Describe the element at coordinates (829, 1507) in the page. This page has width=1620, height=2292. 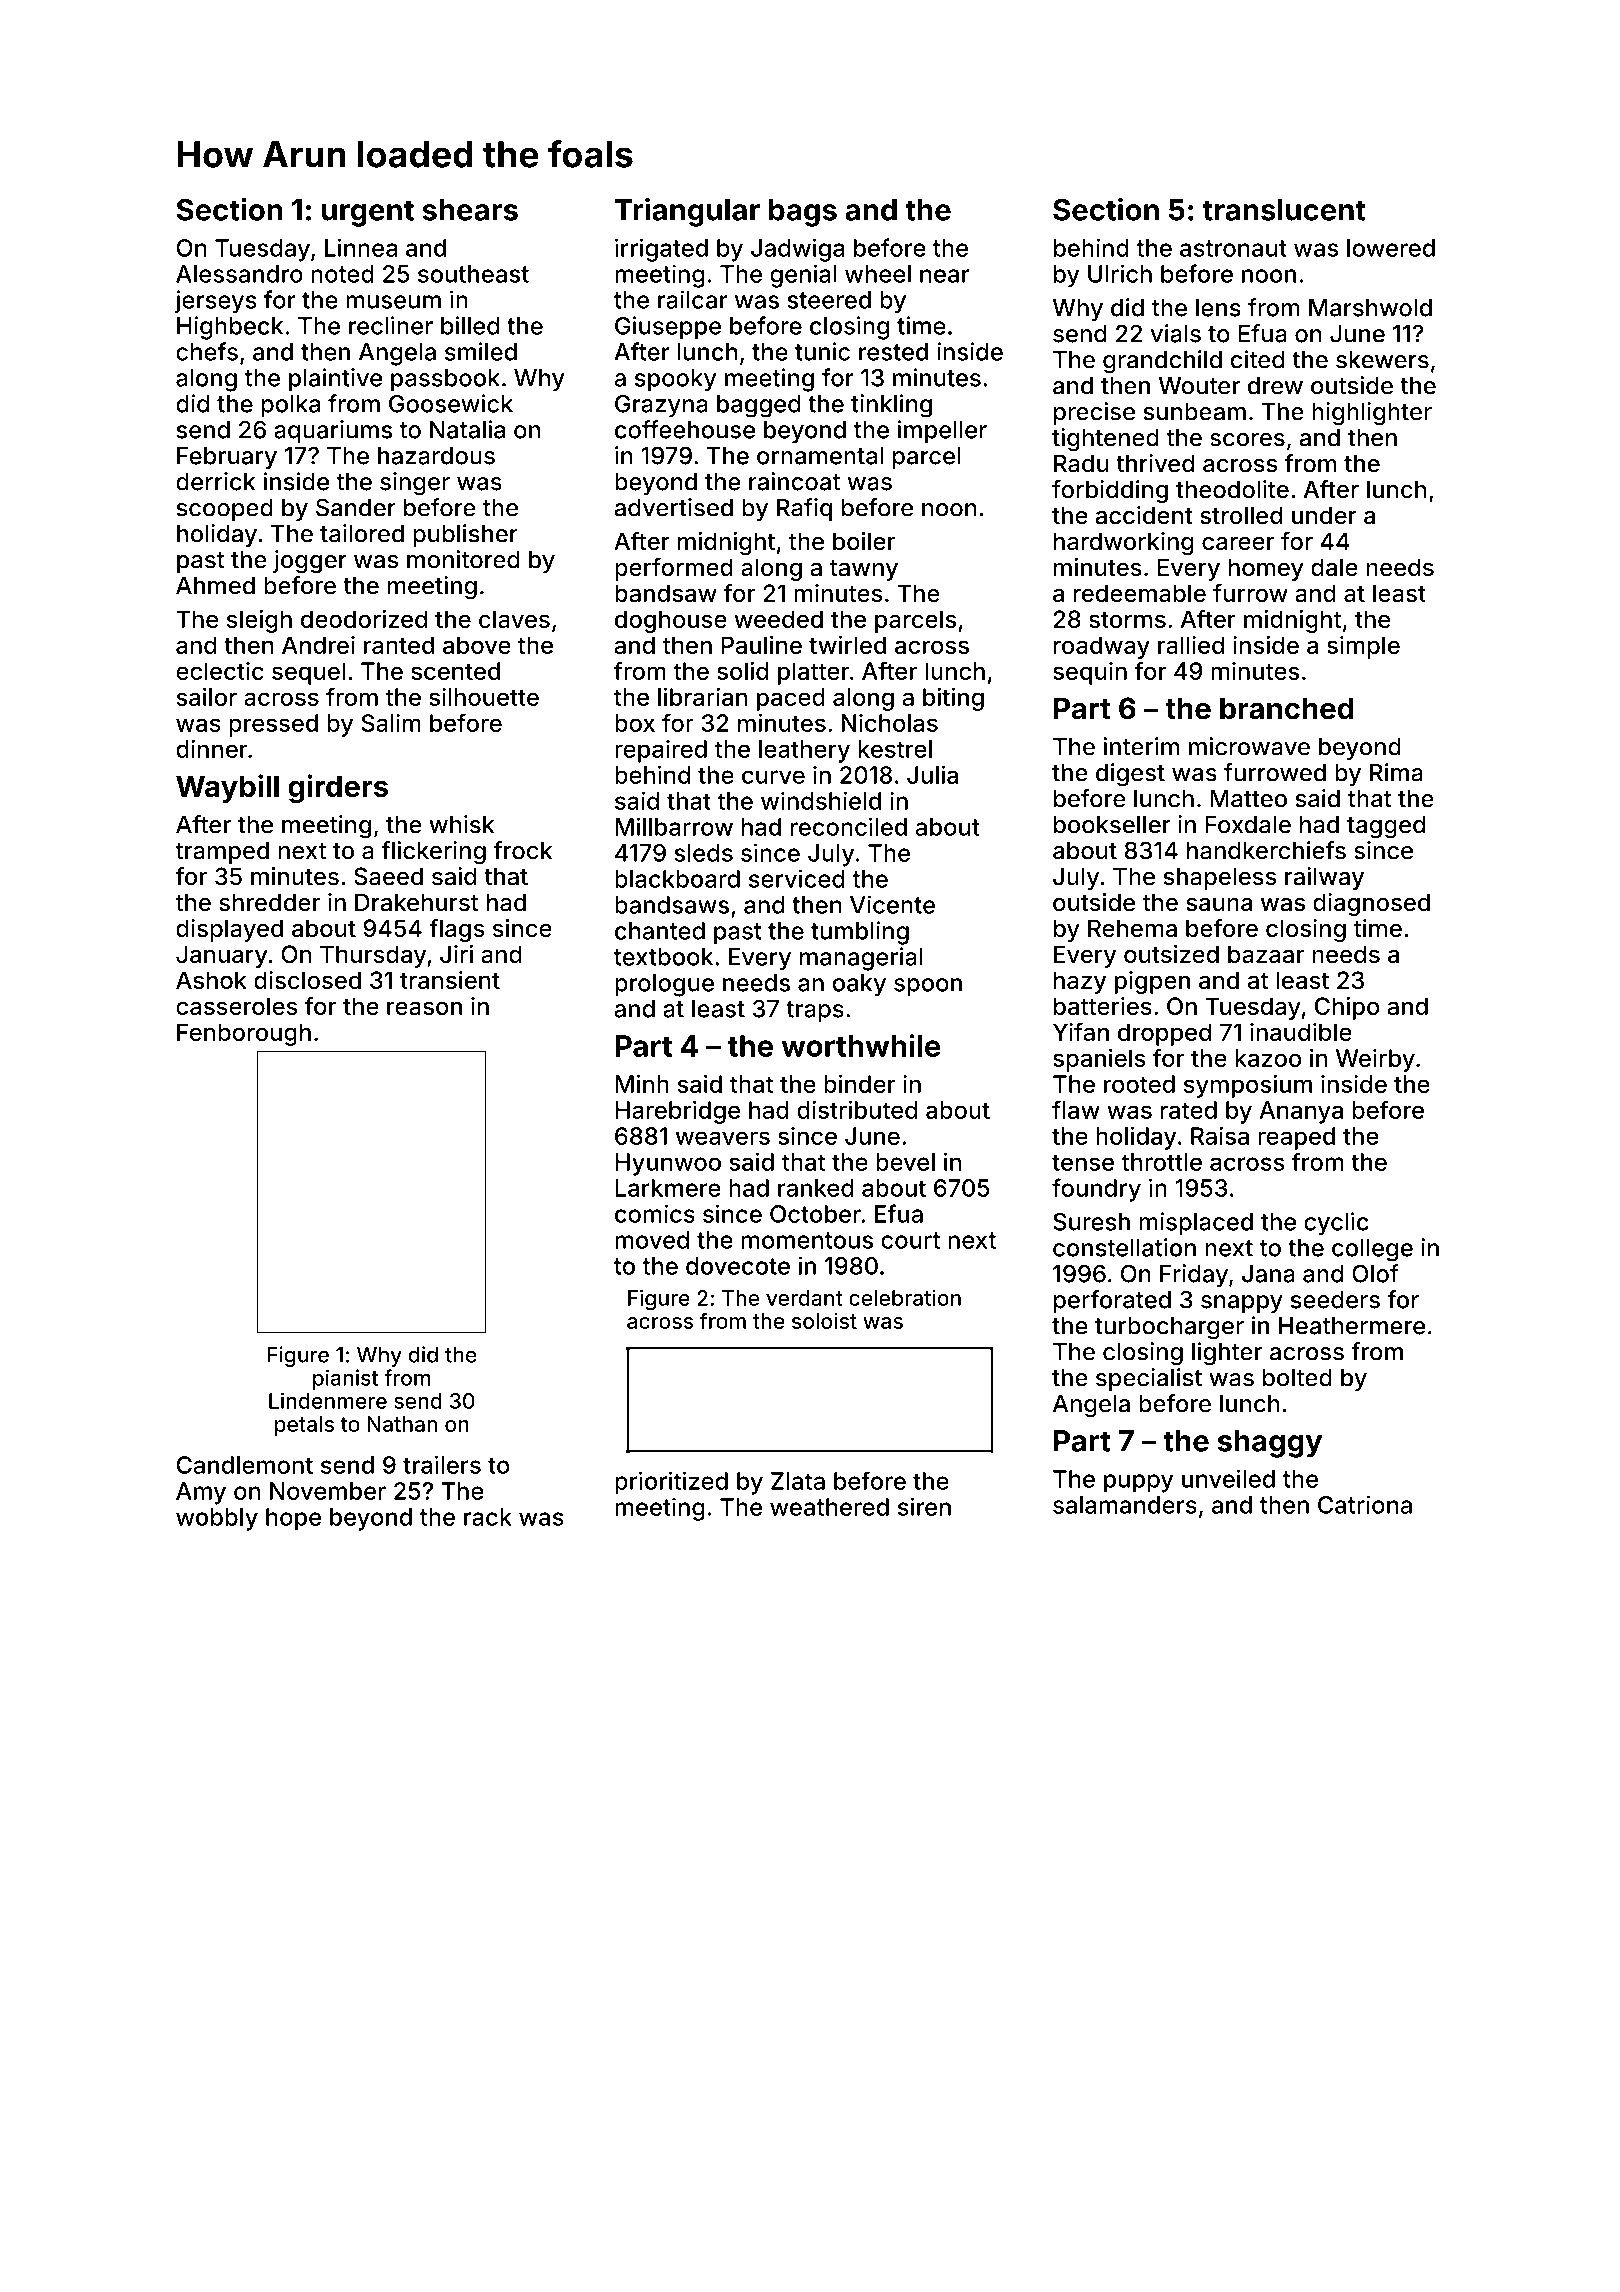
I see `weathered` at that location.
